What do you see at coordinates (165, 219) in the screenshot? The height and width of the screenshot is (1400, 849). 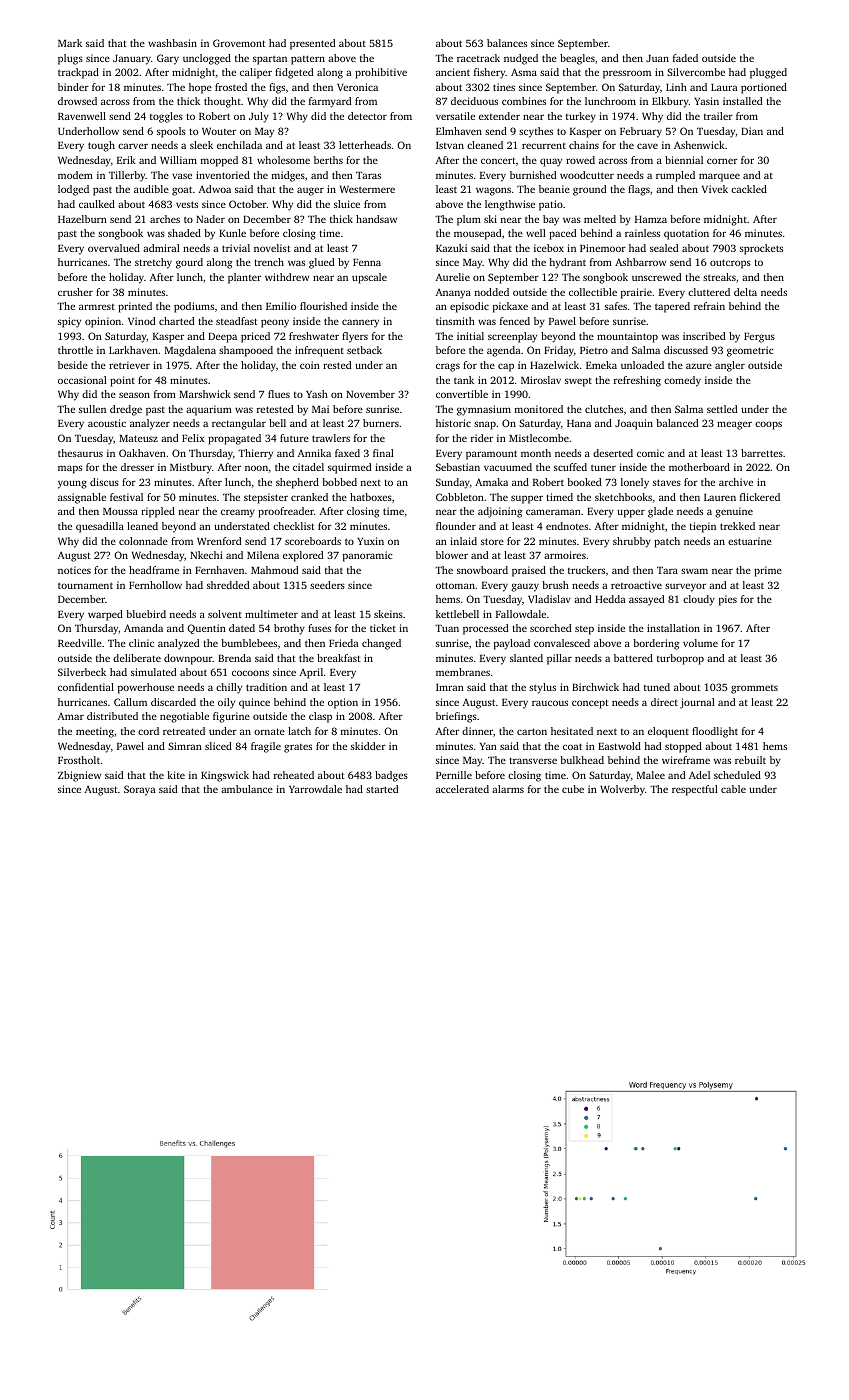 I see `arches` at bounding box center [165, 219].
